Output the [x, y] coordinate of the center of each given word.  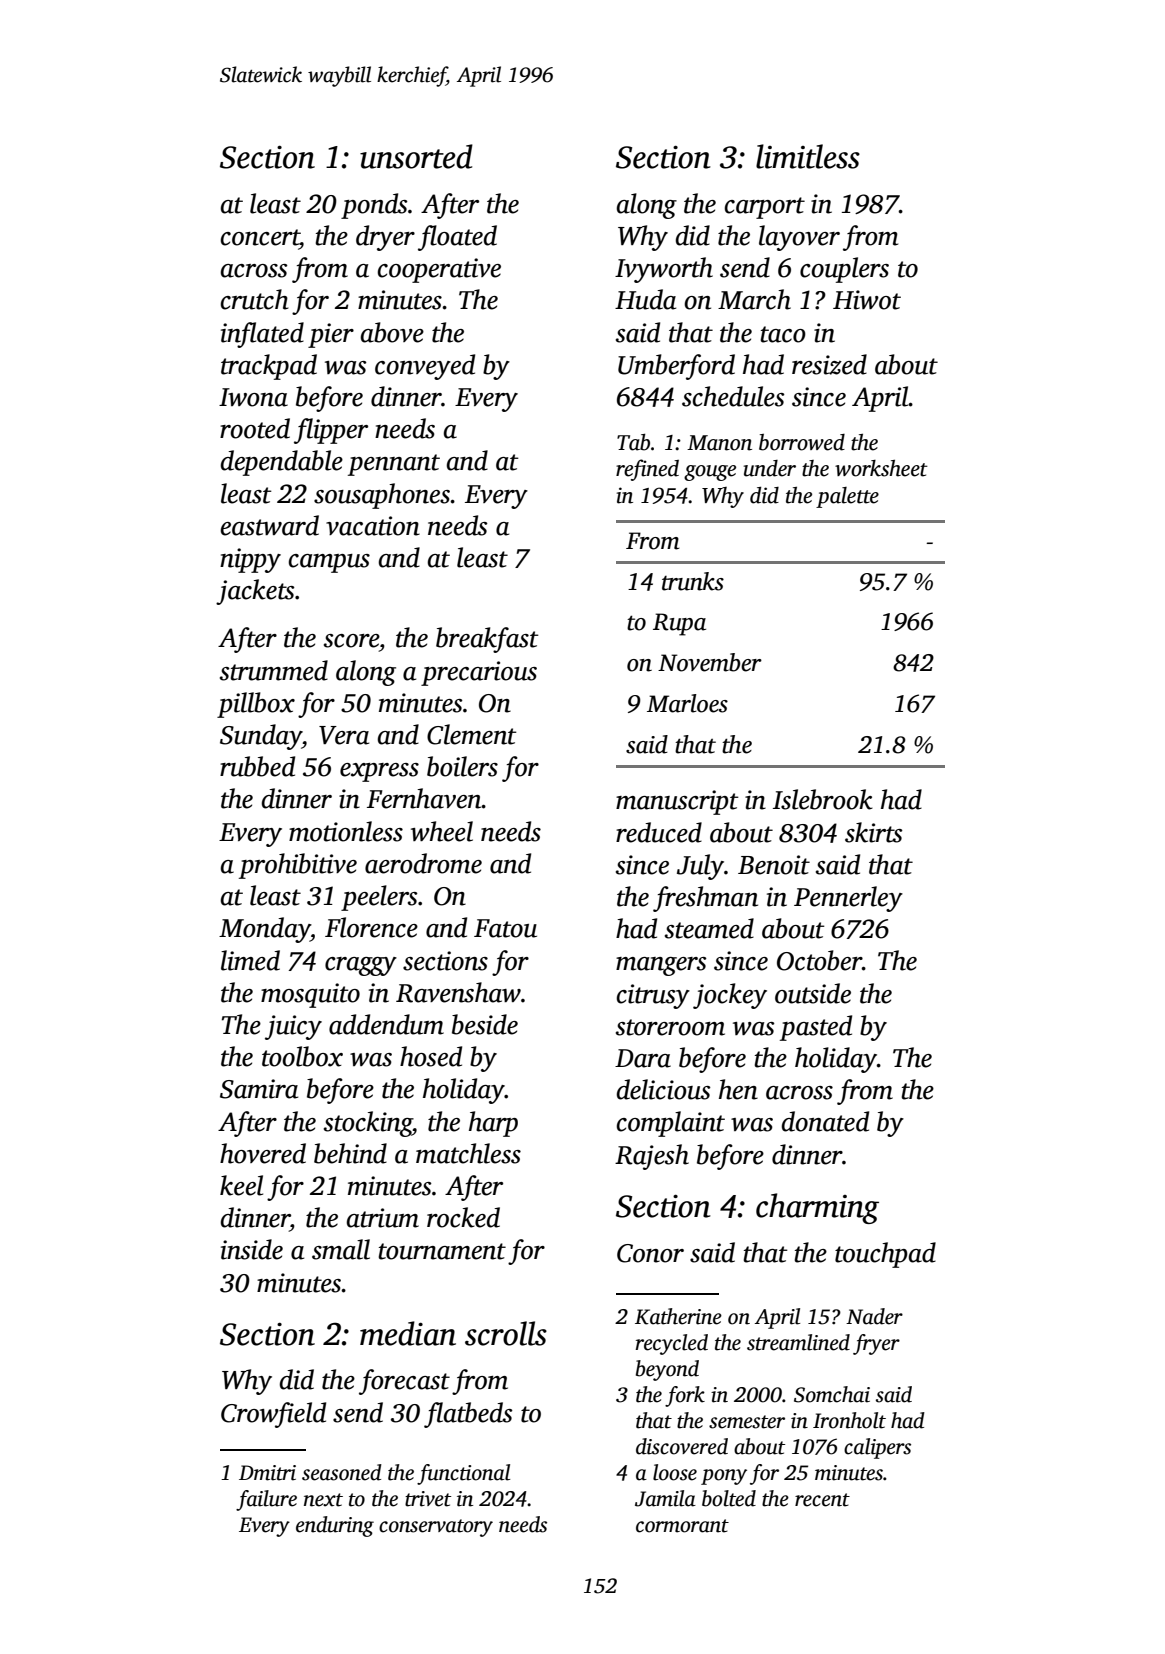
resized [829, 364]
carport [765, 208]
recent [822, 1500]
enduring [335, 1526]
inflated [262, 335]
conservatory [436, 1528]
